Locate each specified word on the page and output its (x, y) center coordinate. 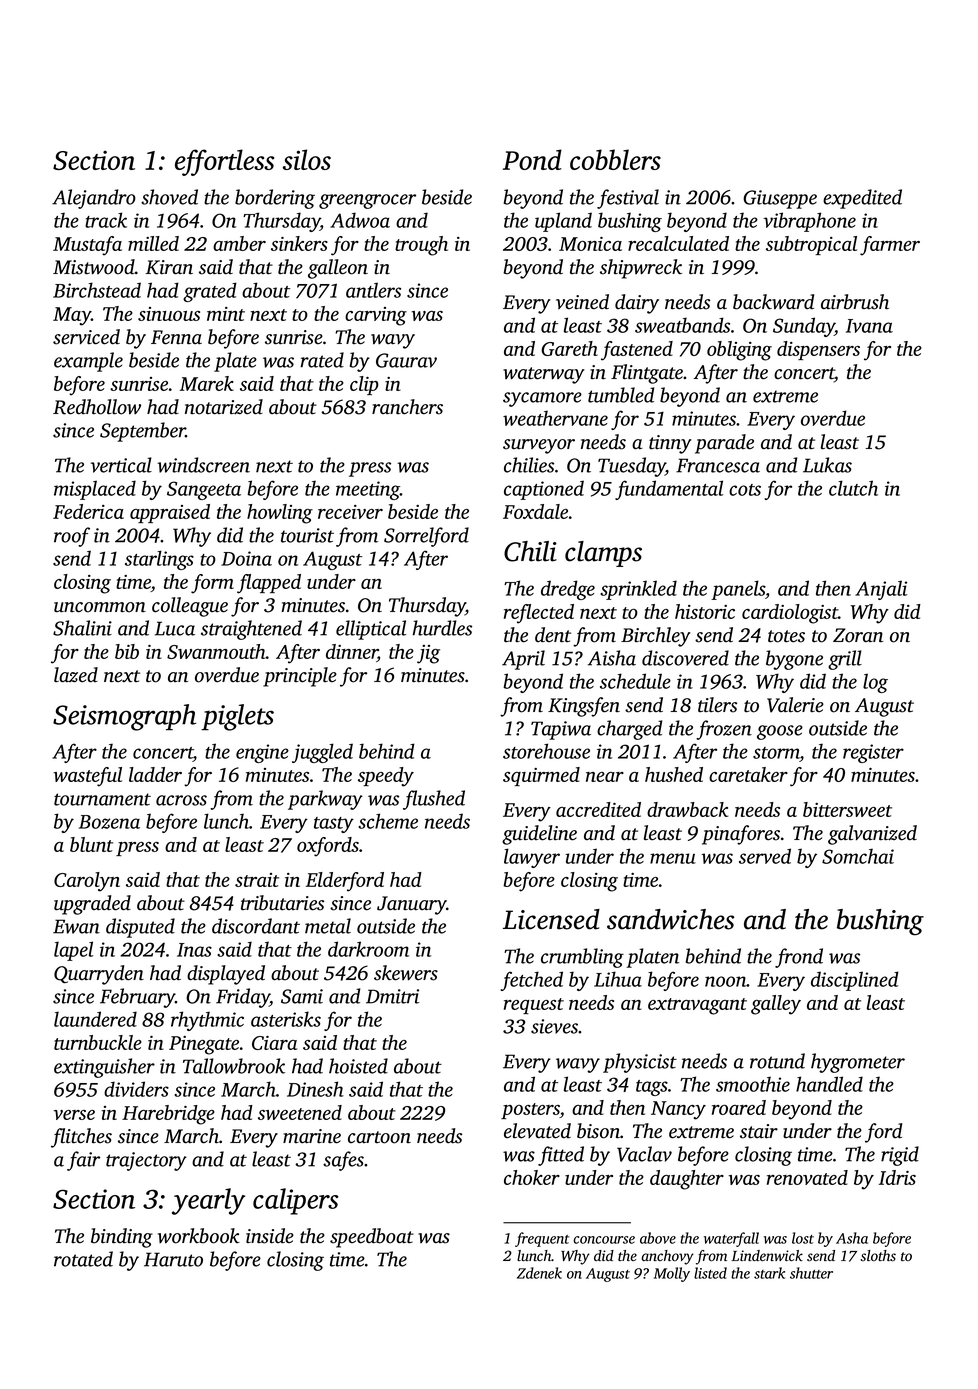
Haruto (173, 1259)
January (411, 905)
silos (307, 159)
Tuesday (632, 467)
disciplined (855, 981)
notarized (224, 407)
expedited (862, 199)
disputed (140, 928)
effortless (224, 162)
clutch (853, 488)
